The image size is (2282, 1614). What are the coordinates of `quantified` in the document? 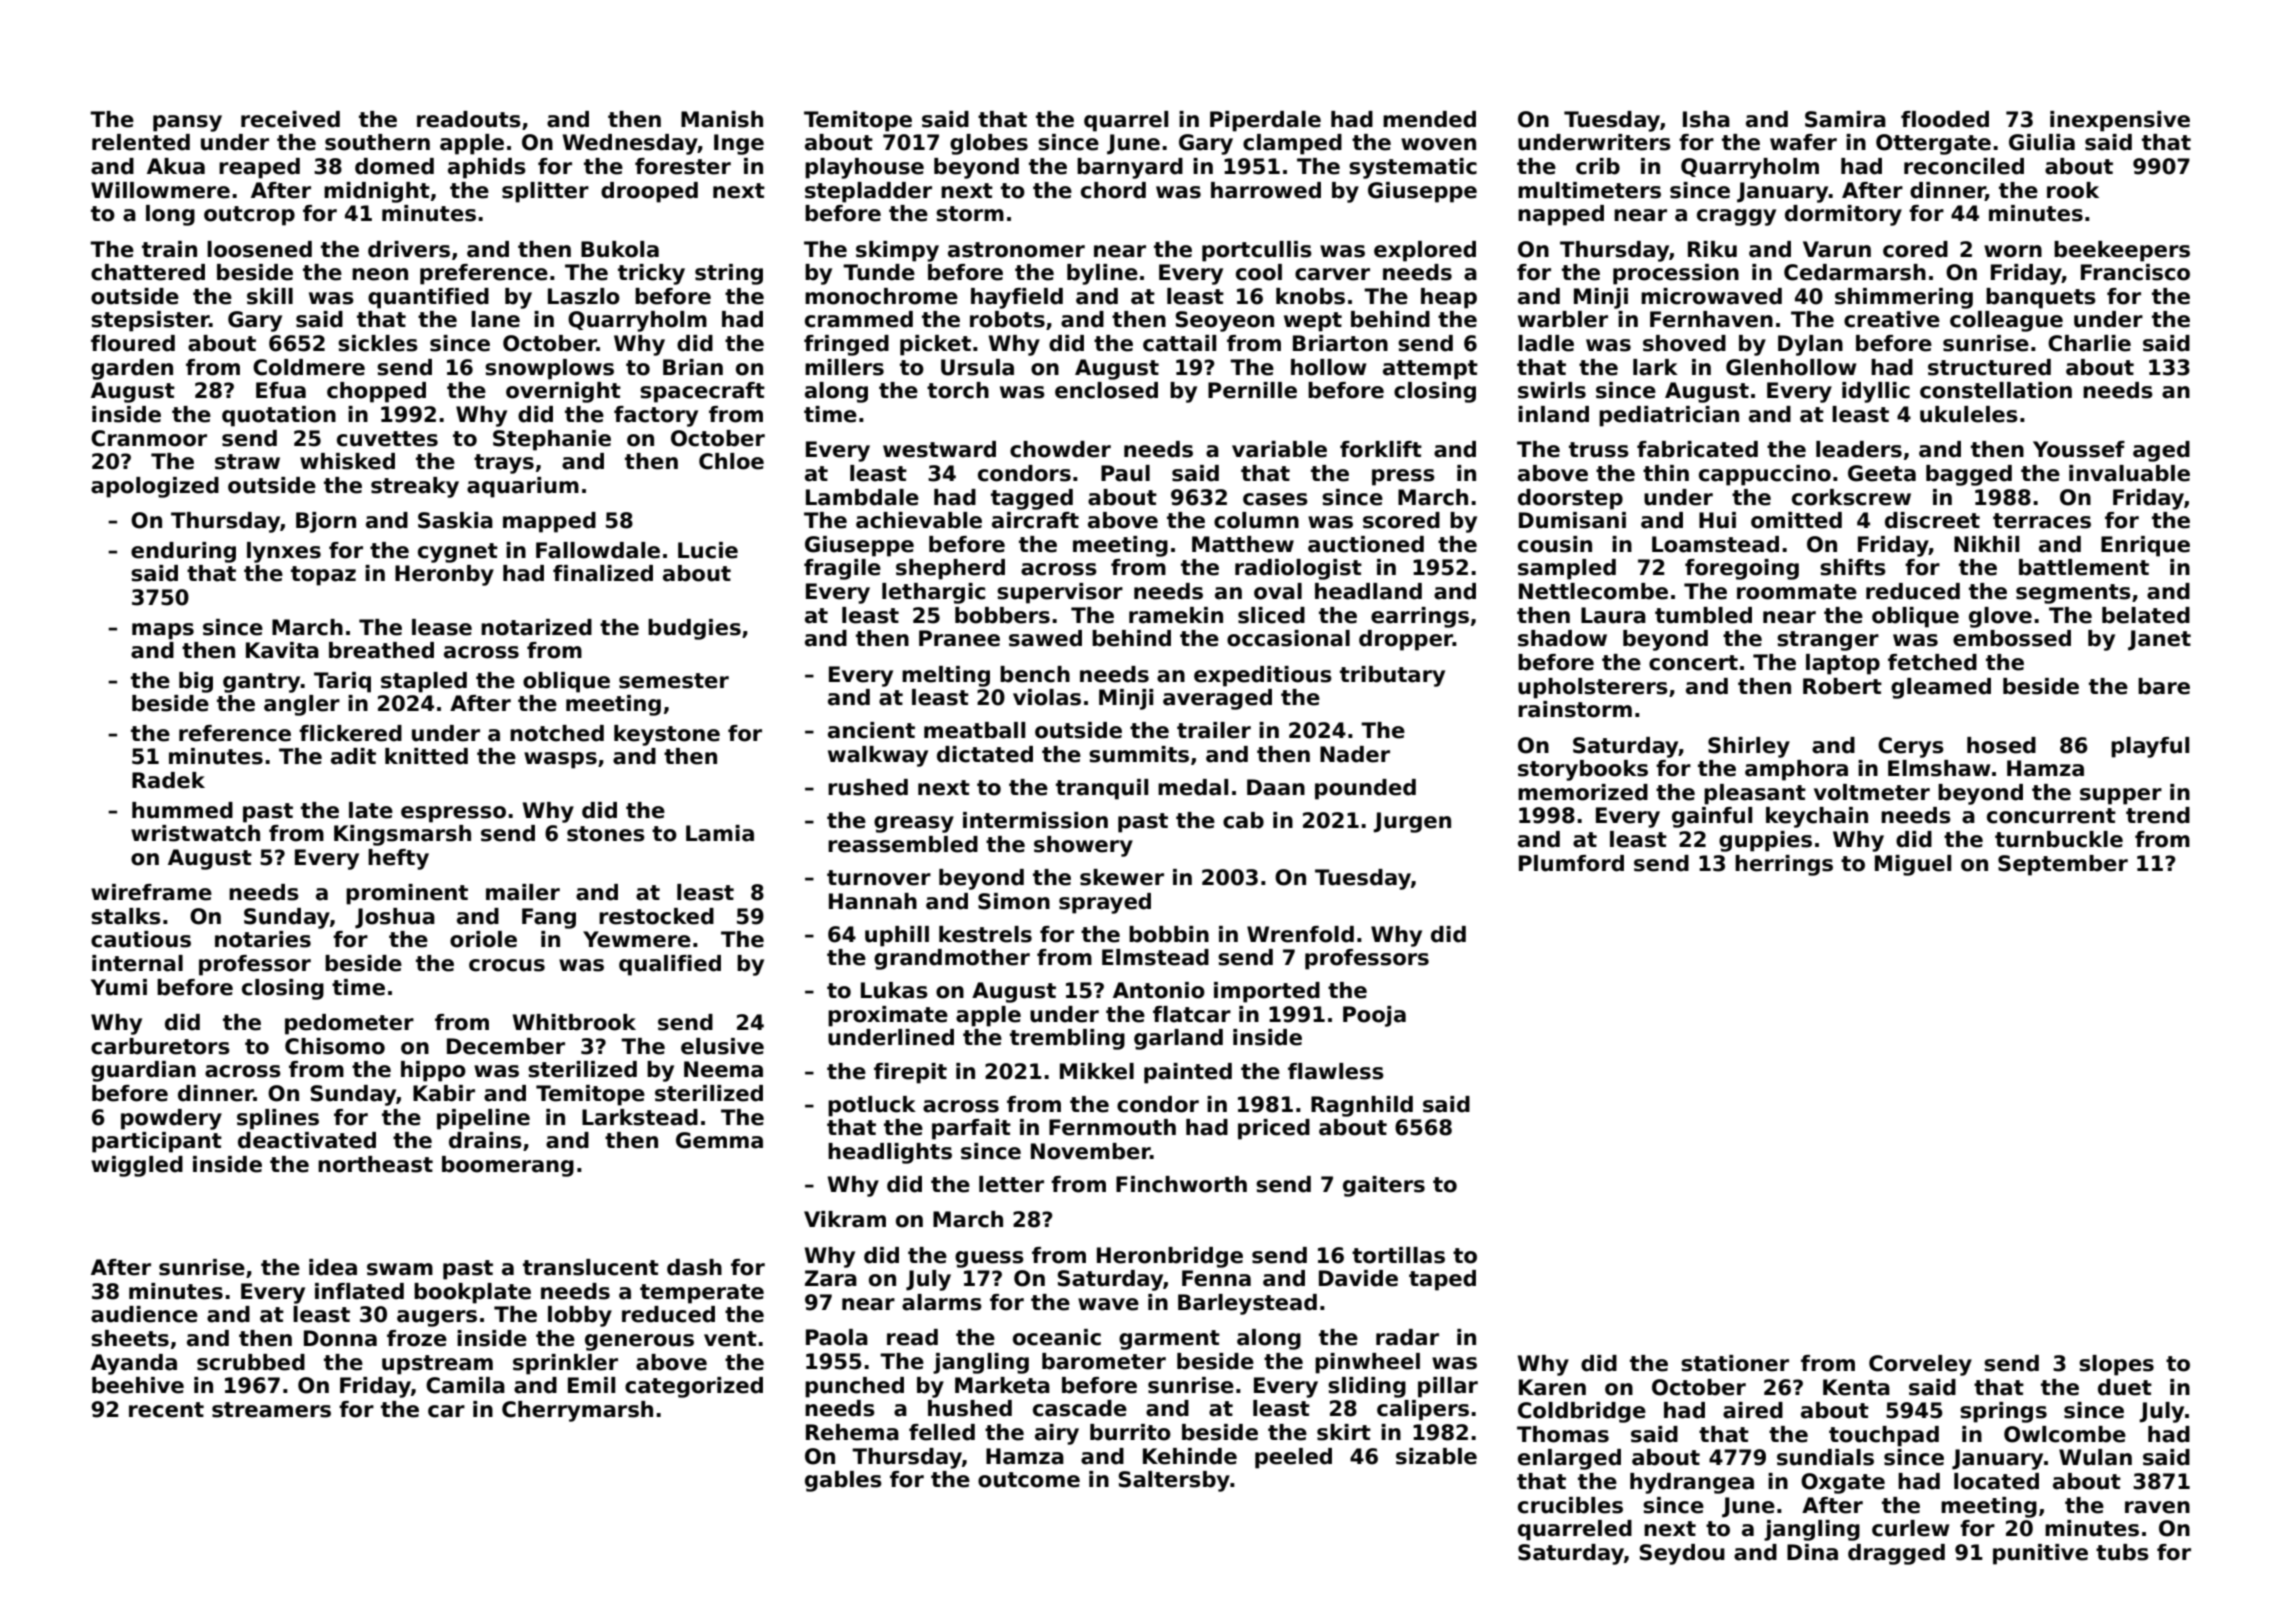 It's located at (428, 298).
